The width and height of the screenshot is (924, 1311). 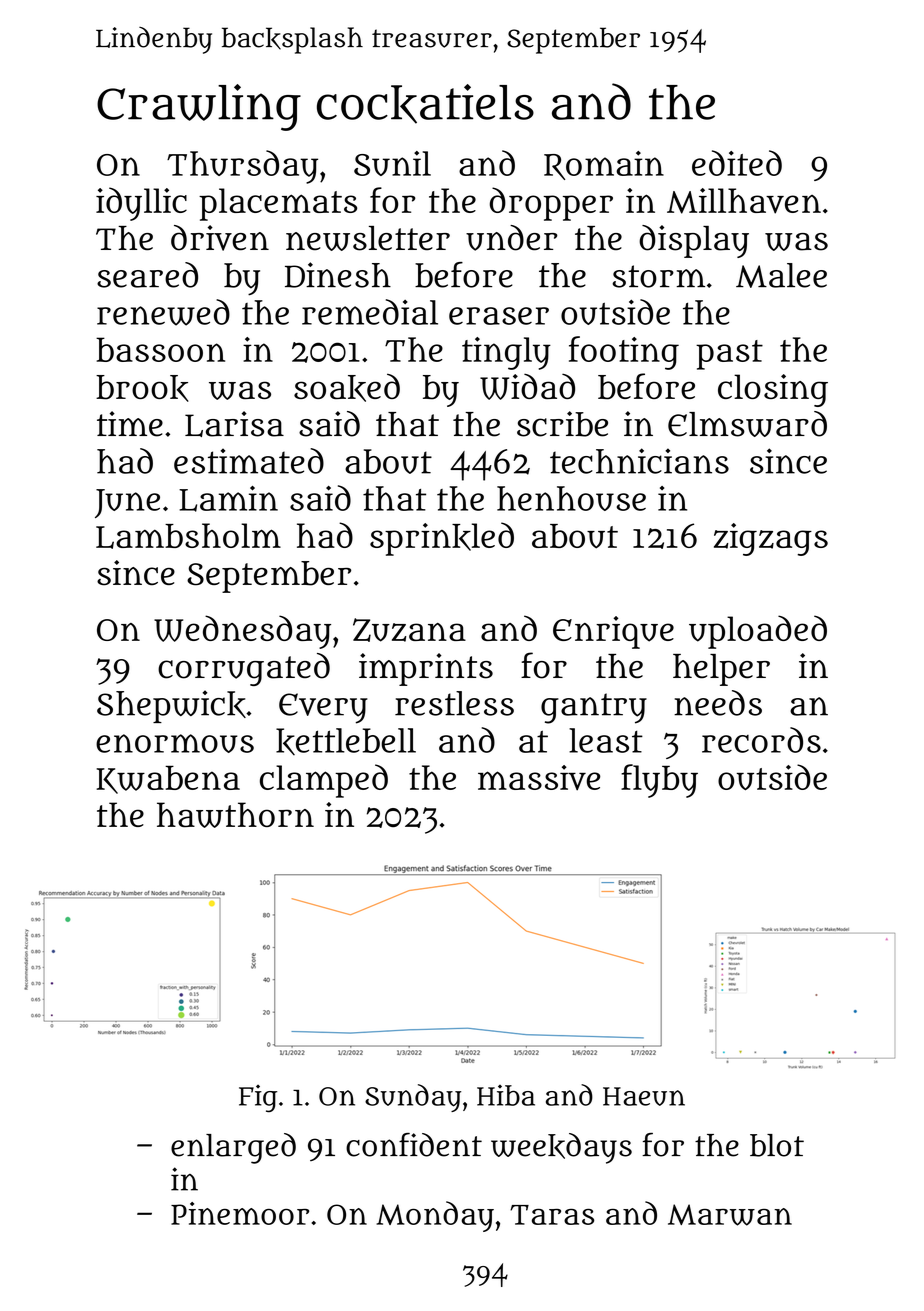 What do you see at coordinates (425, 104) in the screenshot?
I see `cockatiels` at bounding box center [425, 104].
